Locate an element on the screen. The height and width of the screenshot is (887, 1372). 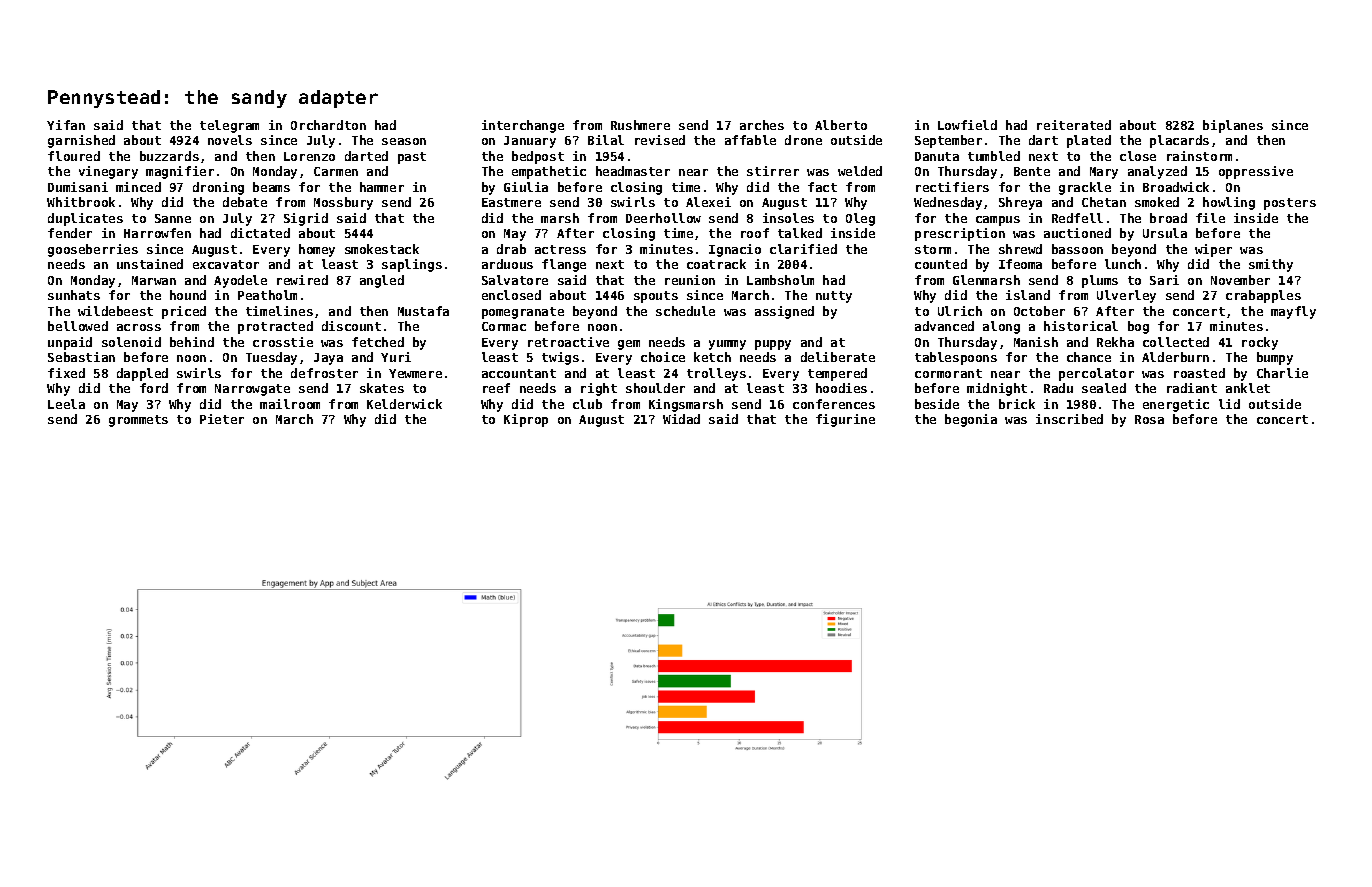
Eastmere is located at coordinates (511, 202).
